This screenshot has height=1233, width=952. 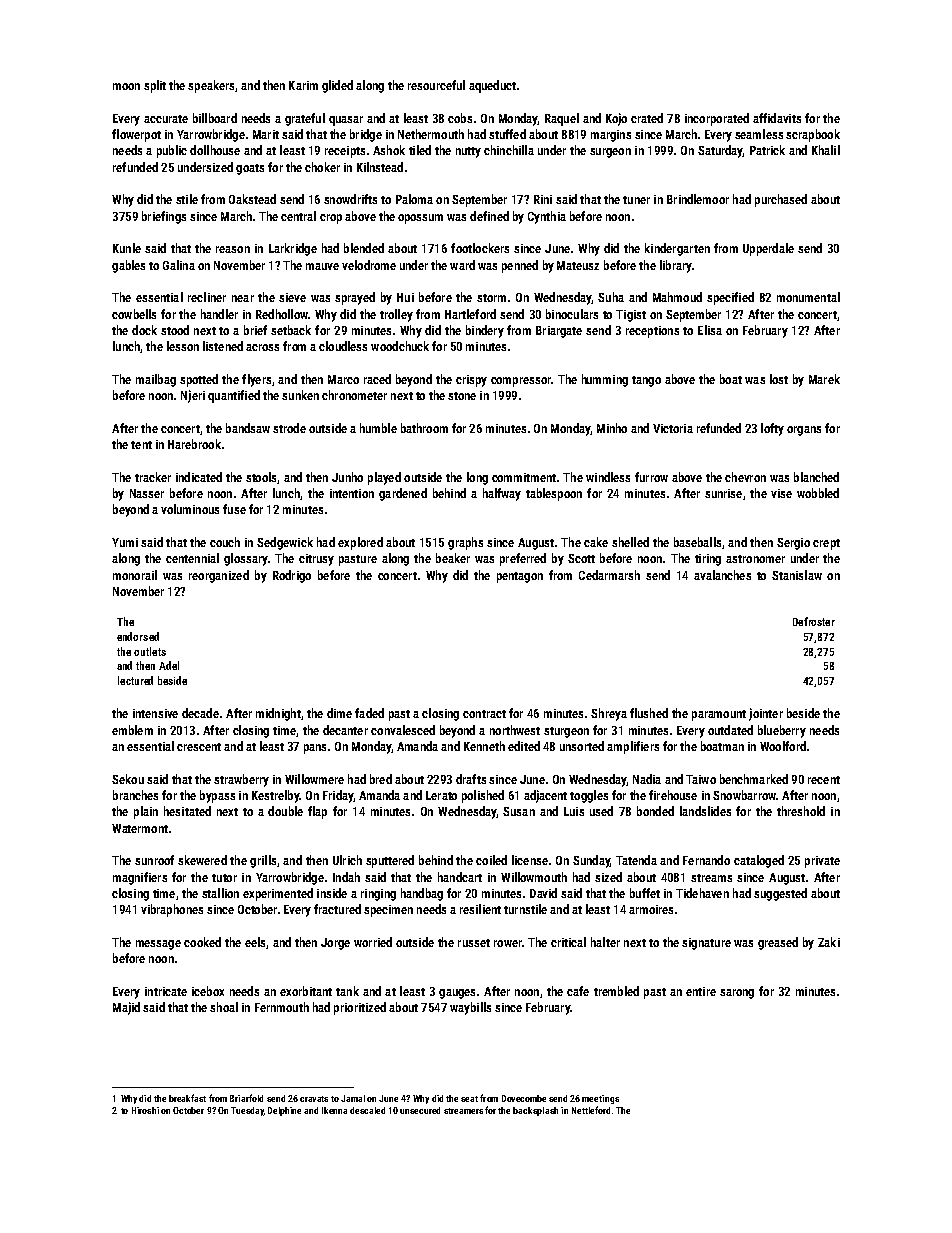 What do you see at coordinates (135, 680) in the screenshot?
I see `lectured` at bounding box center [135, 680].
